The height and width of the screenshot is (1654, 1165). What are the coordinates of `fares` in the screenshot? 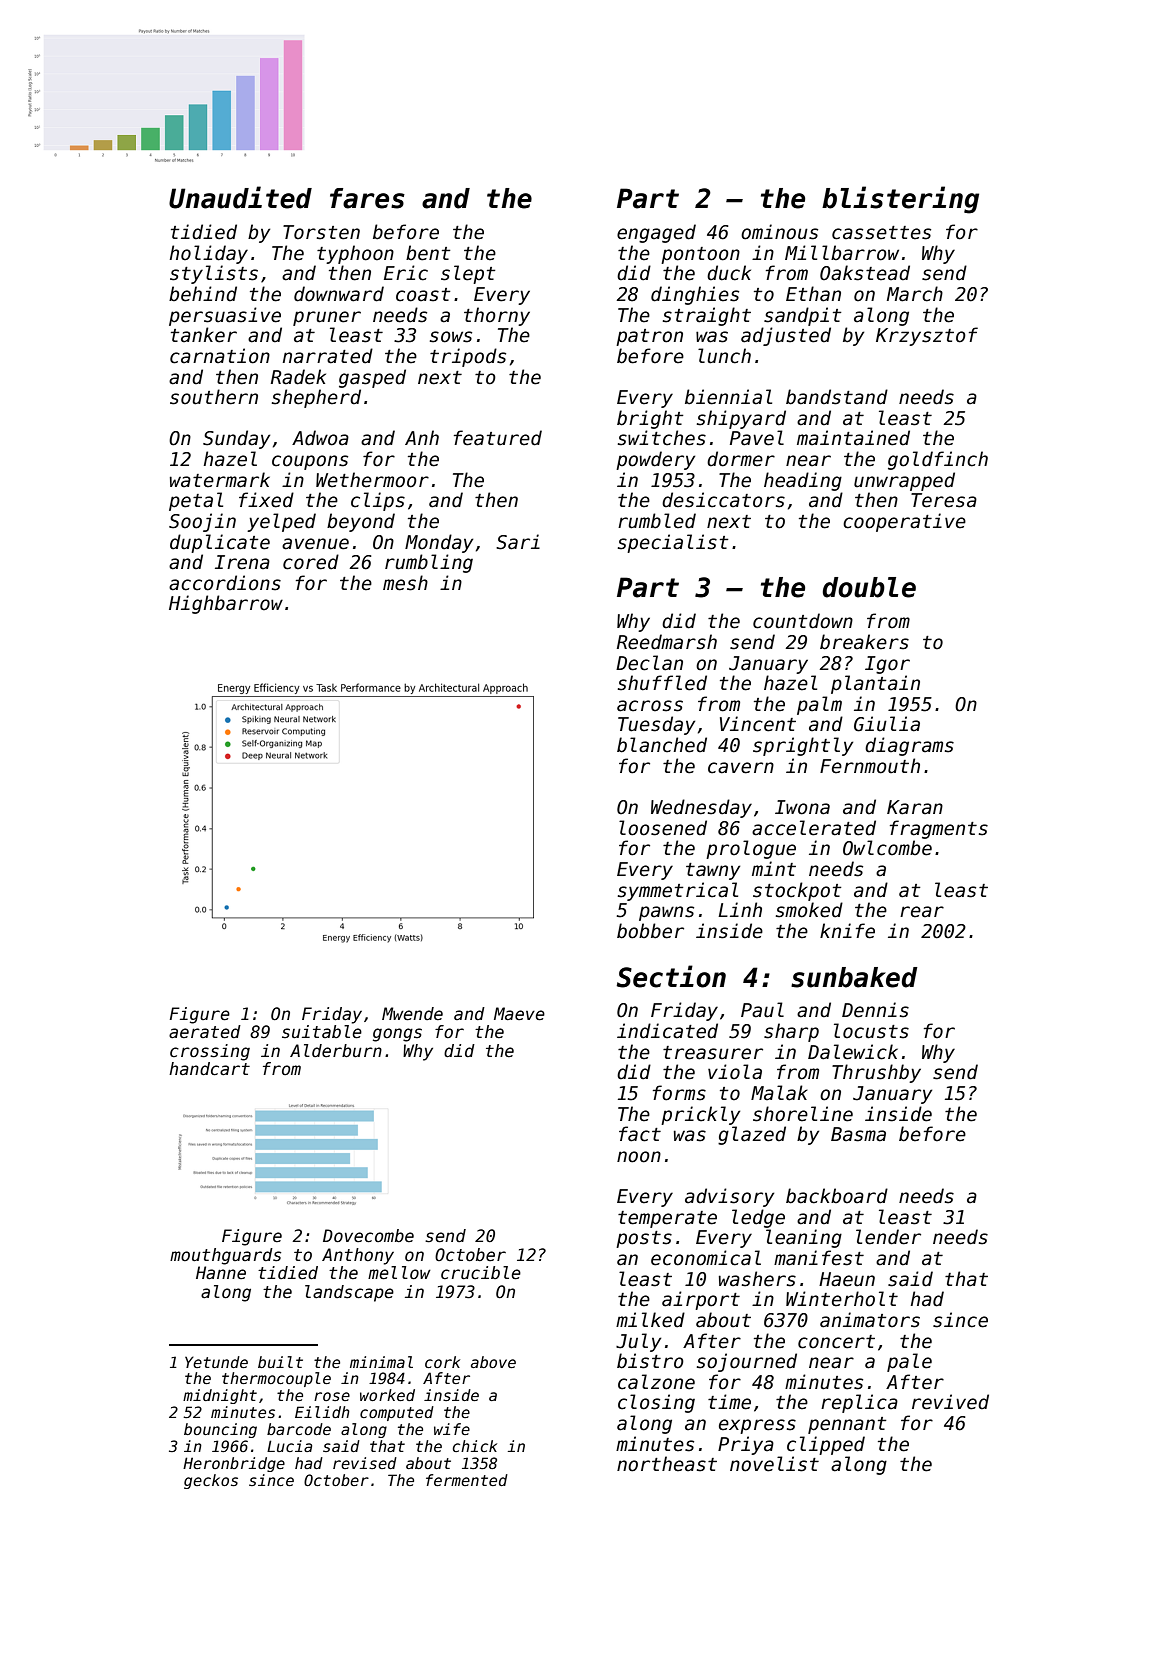 It's located at (367, 198).
